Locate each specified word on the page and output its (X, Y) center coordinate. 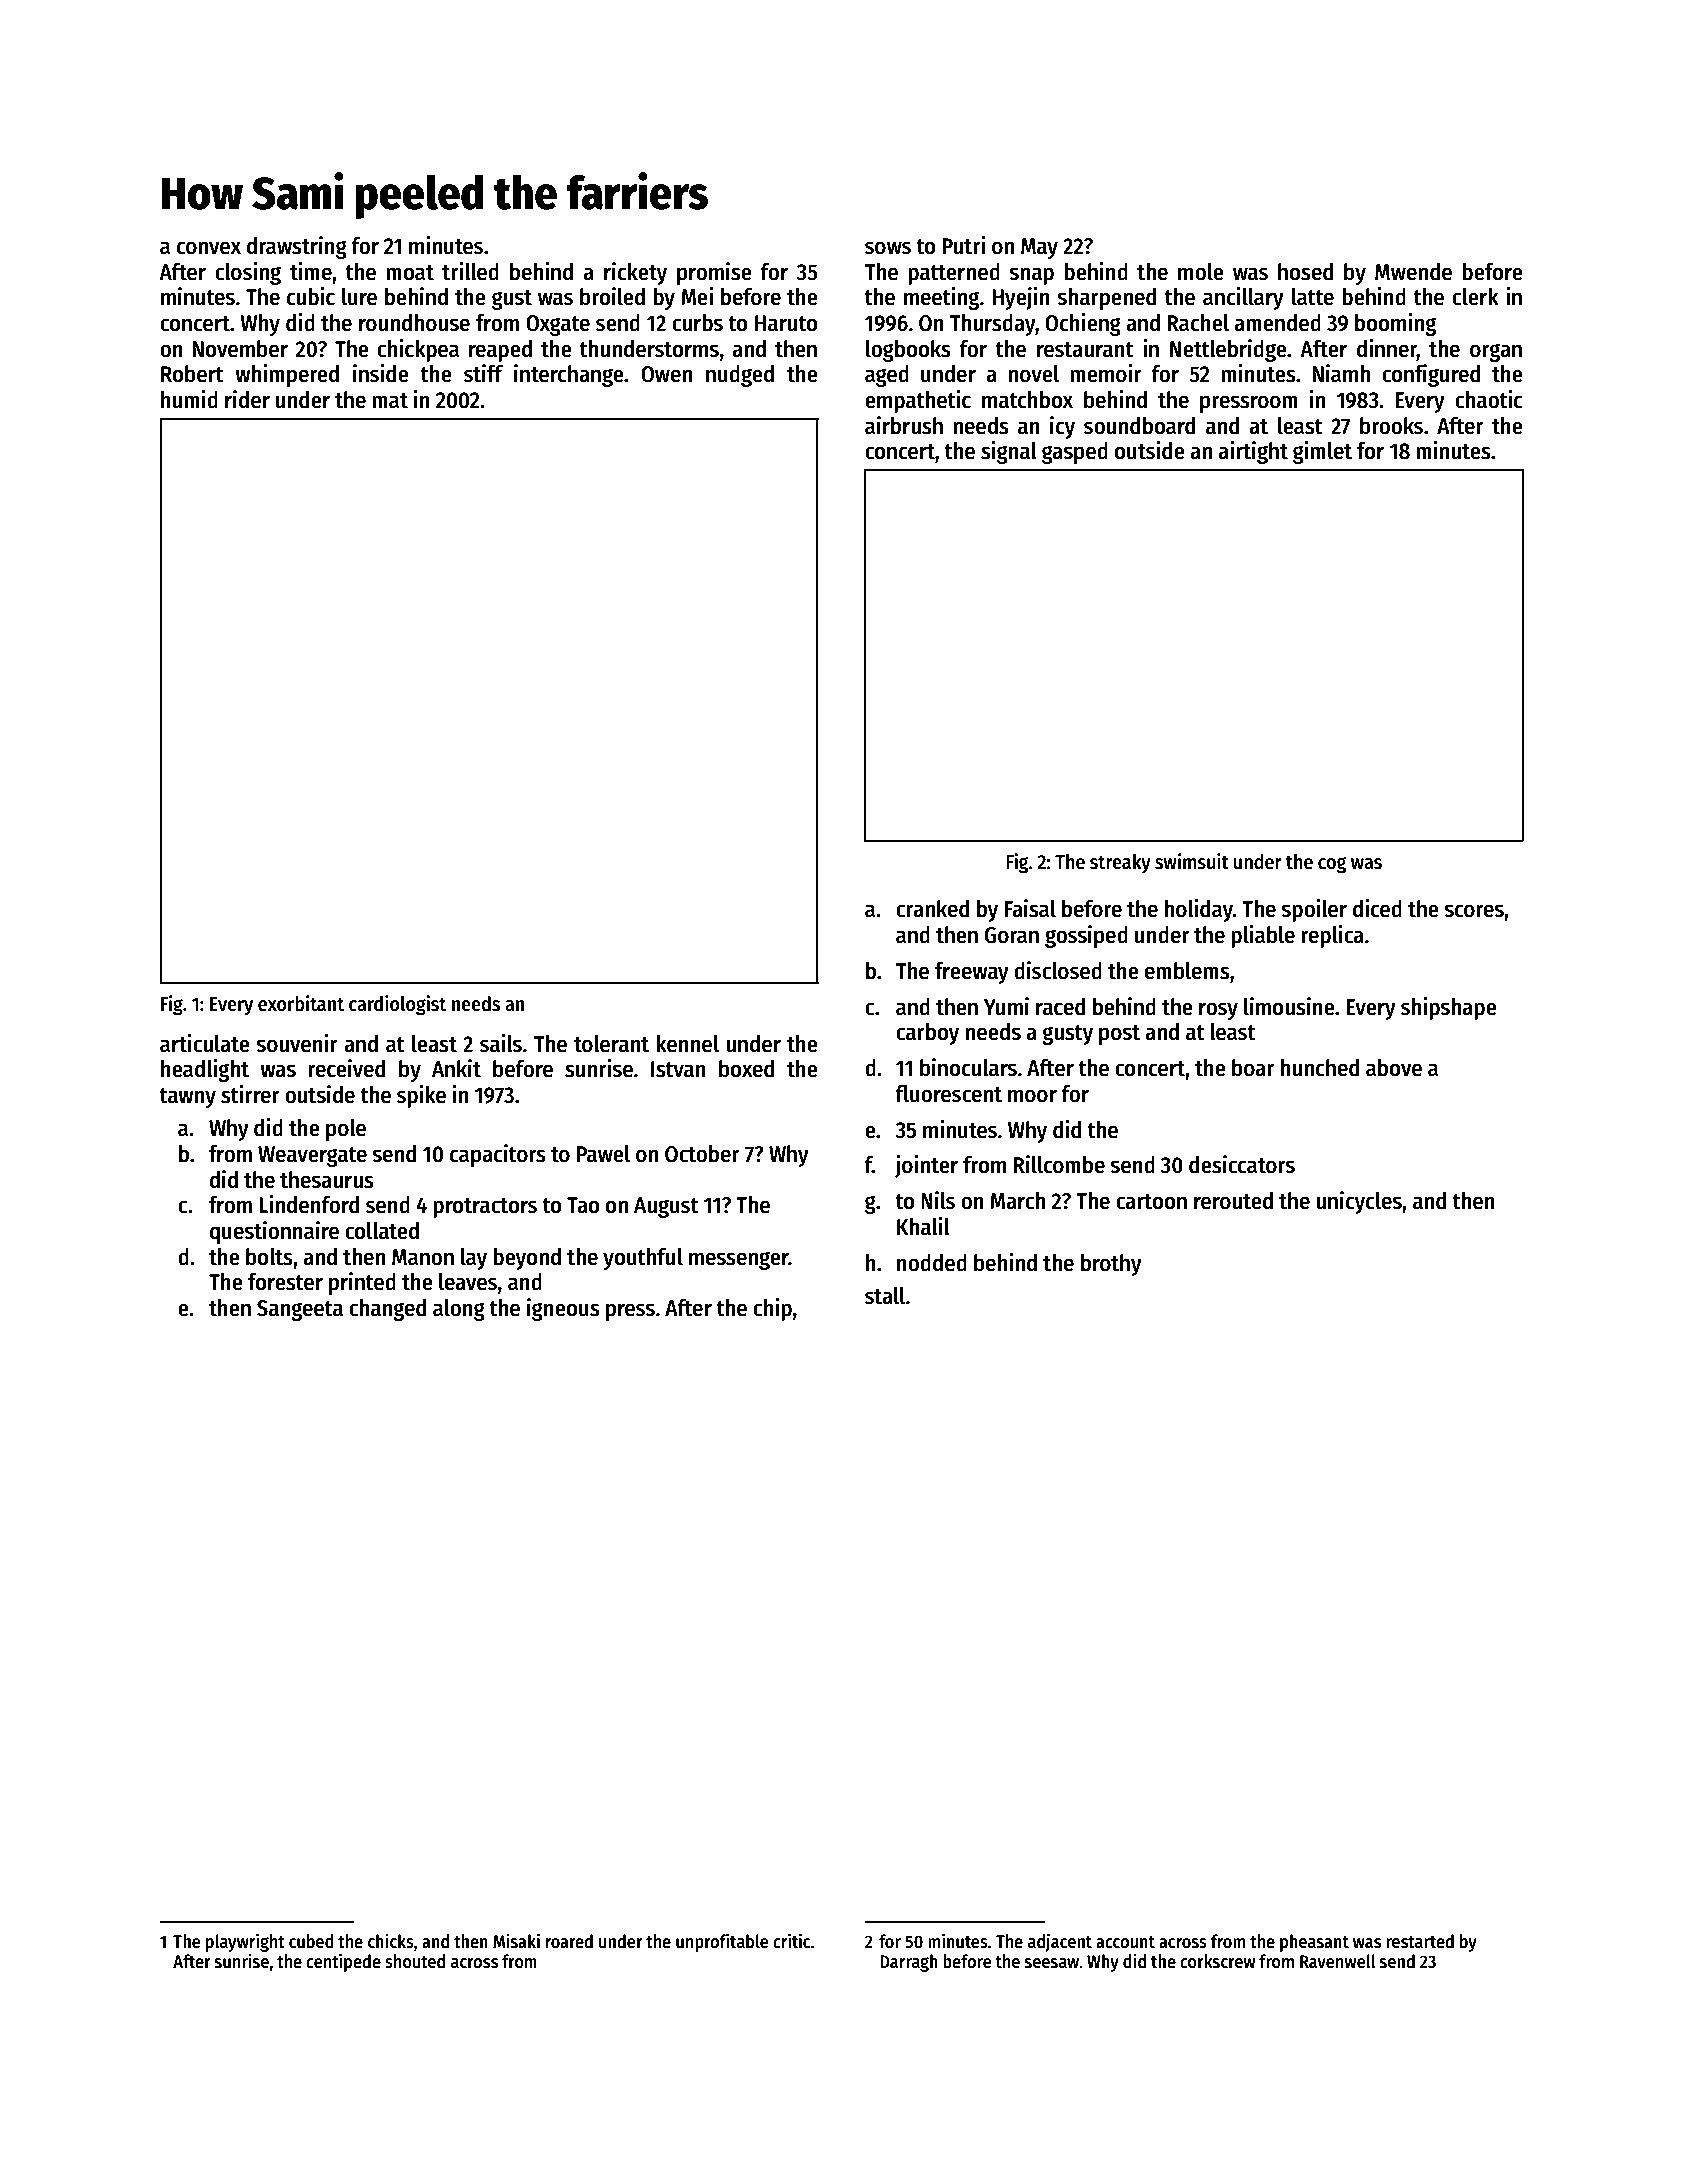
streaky (1120, 863)
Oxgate (558, 325)
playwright (245, 1942)
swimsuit (1192, 861)
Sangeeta (300, 1310)
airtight (1253, 452)
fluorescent (948, 1094)
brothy (1111, 1265)
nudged (740, 376)
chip (772, 1309)
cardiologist (397, 1005)
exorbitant (301, 1003)
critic (791, 1941)
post (1119, 1035)
